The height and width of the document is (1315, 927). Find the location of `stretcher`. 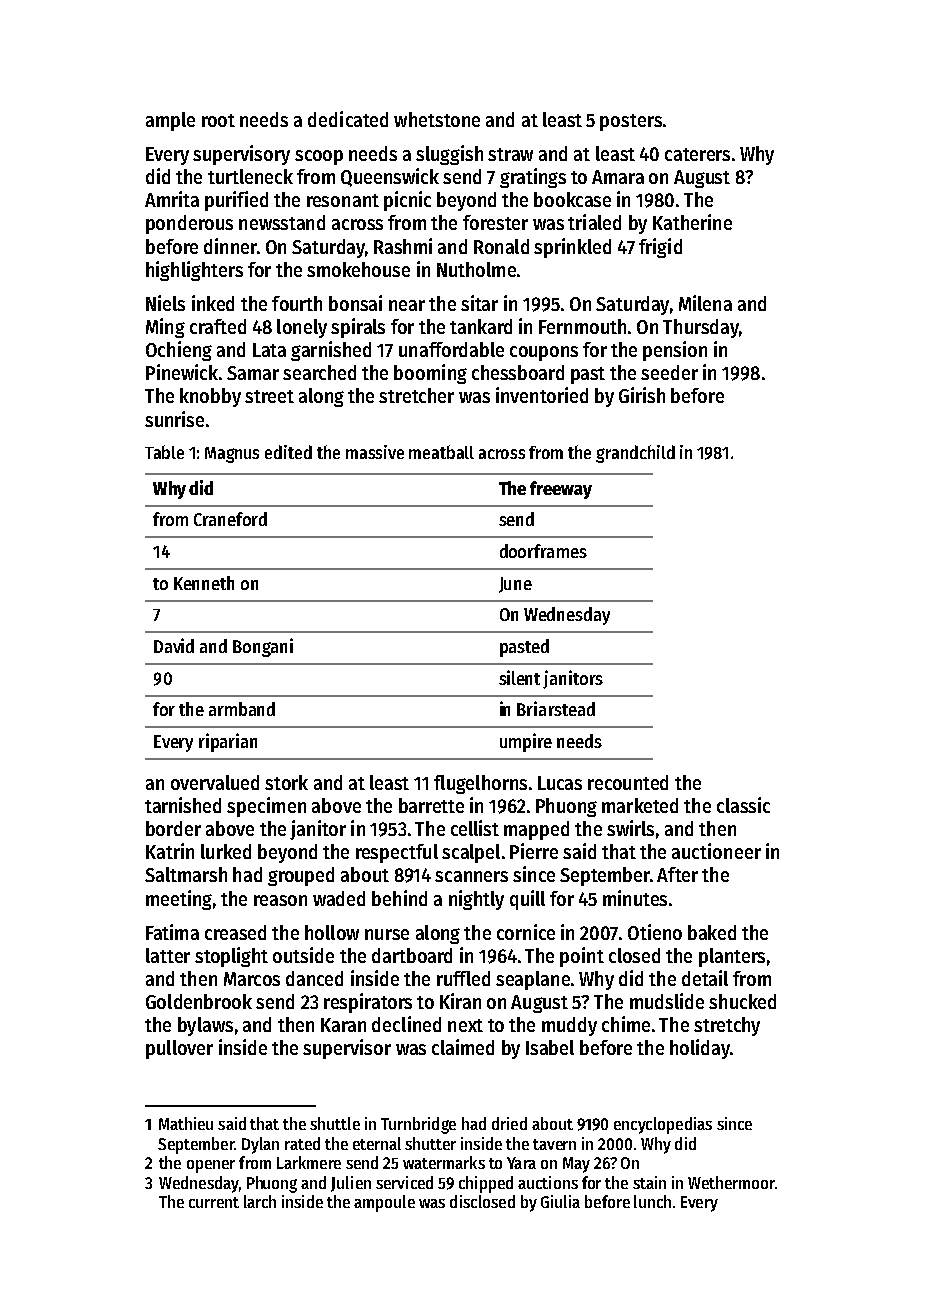

stretcher is located at coordinates (416, 395).
